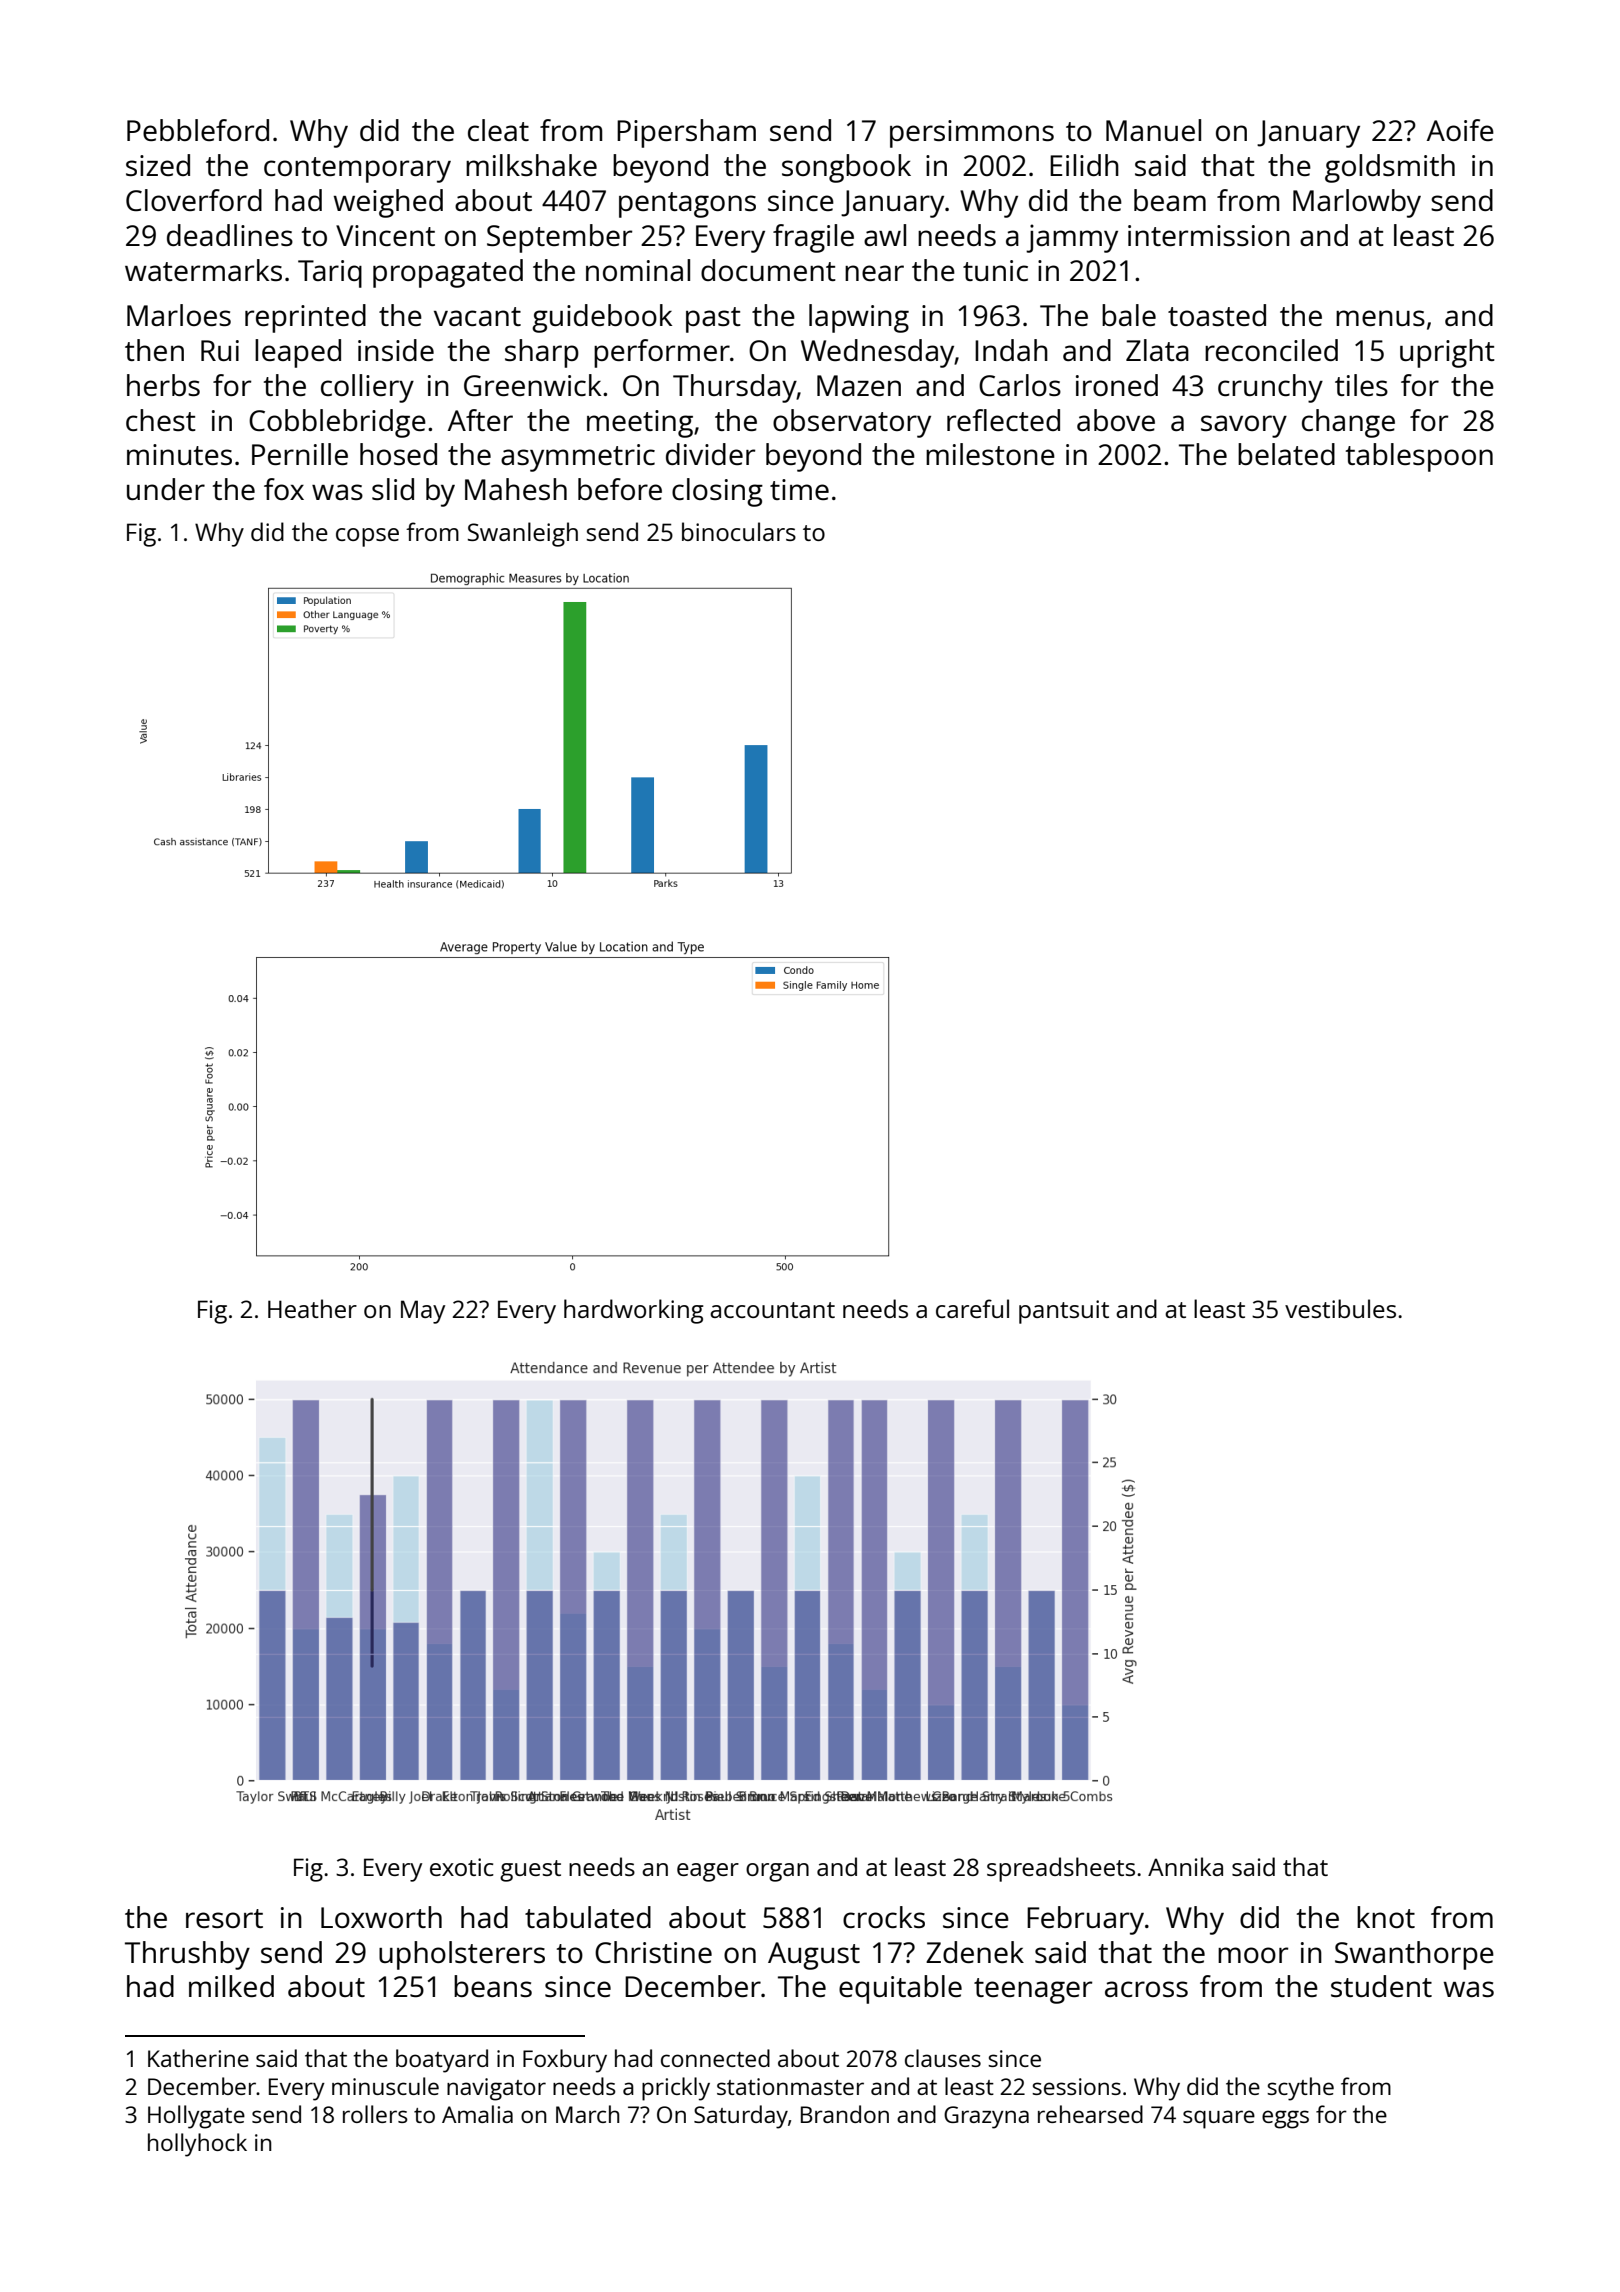  I want to click on hosed, so click(398, 454).
